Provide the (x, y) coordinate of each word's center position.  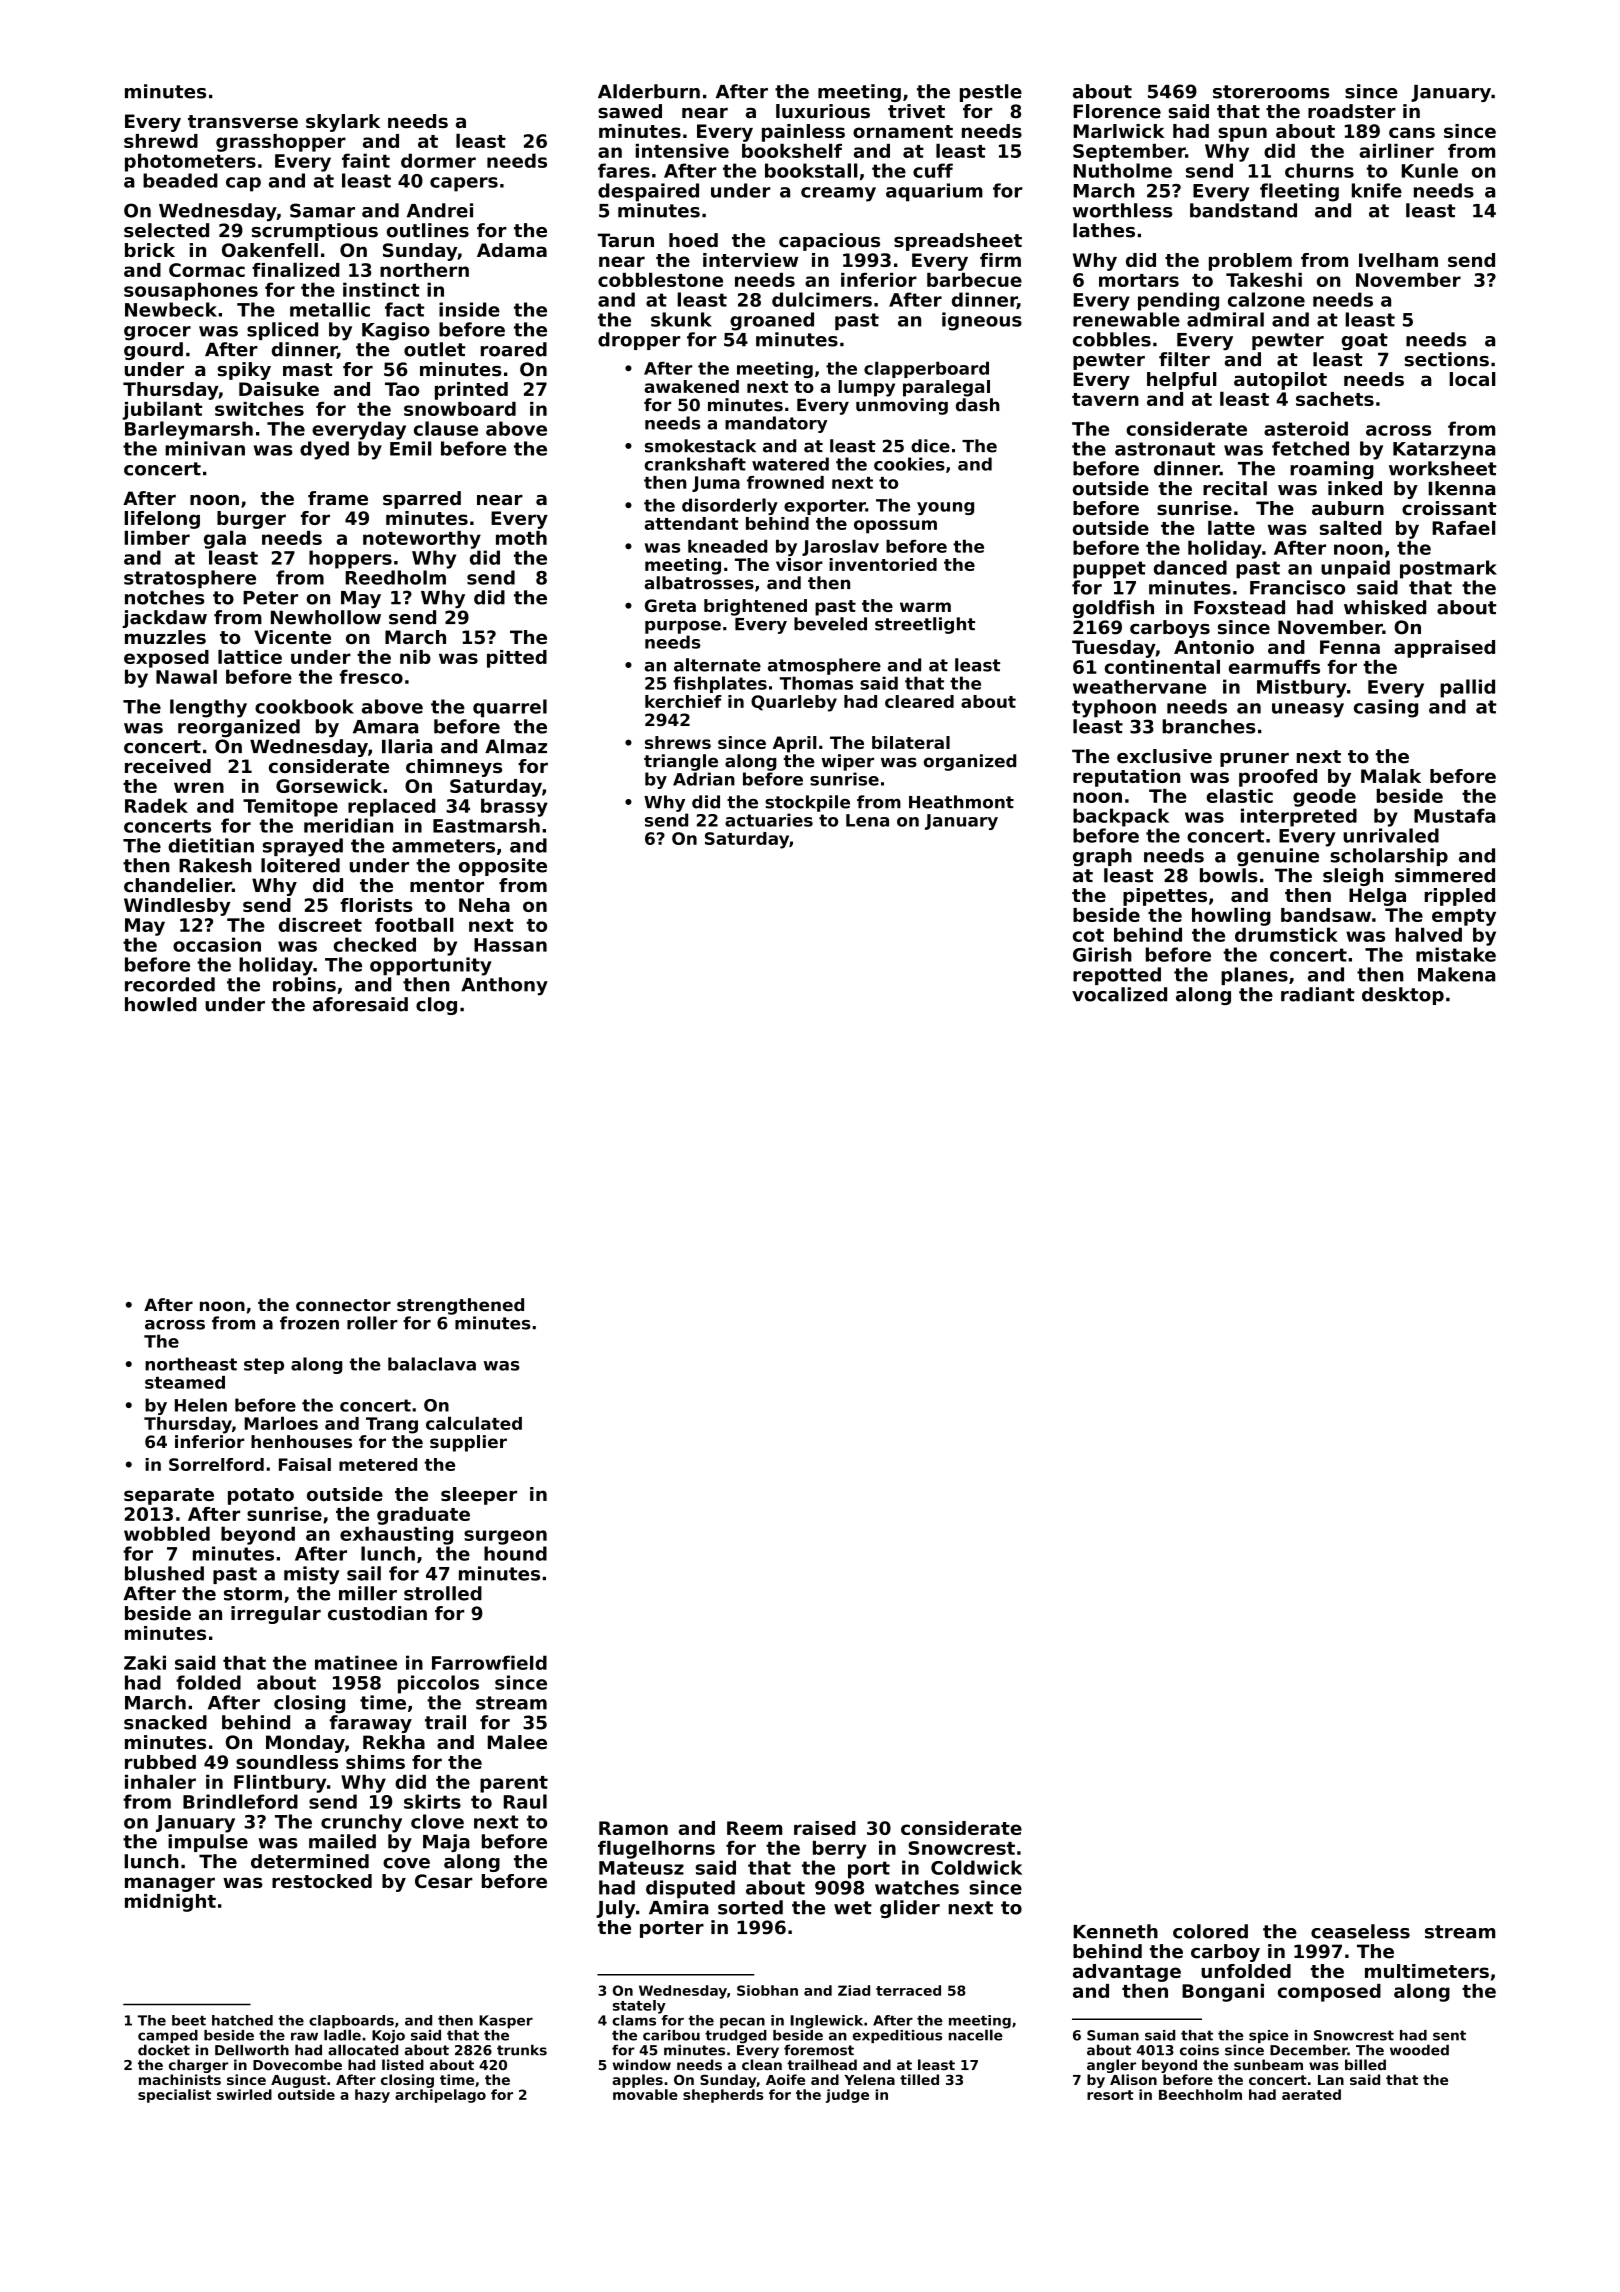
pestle (991, 93)
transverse (243, 121)
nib (415, 657)
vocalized (1119, 994)
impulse (208, 1843)
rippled (1459, 897)
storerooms (1271, 92)
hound (515, 1553)
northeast (191, 1364)
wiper (847, 762)
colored (1210, 1931)
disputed (690, 1889)
